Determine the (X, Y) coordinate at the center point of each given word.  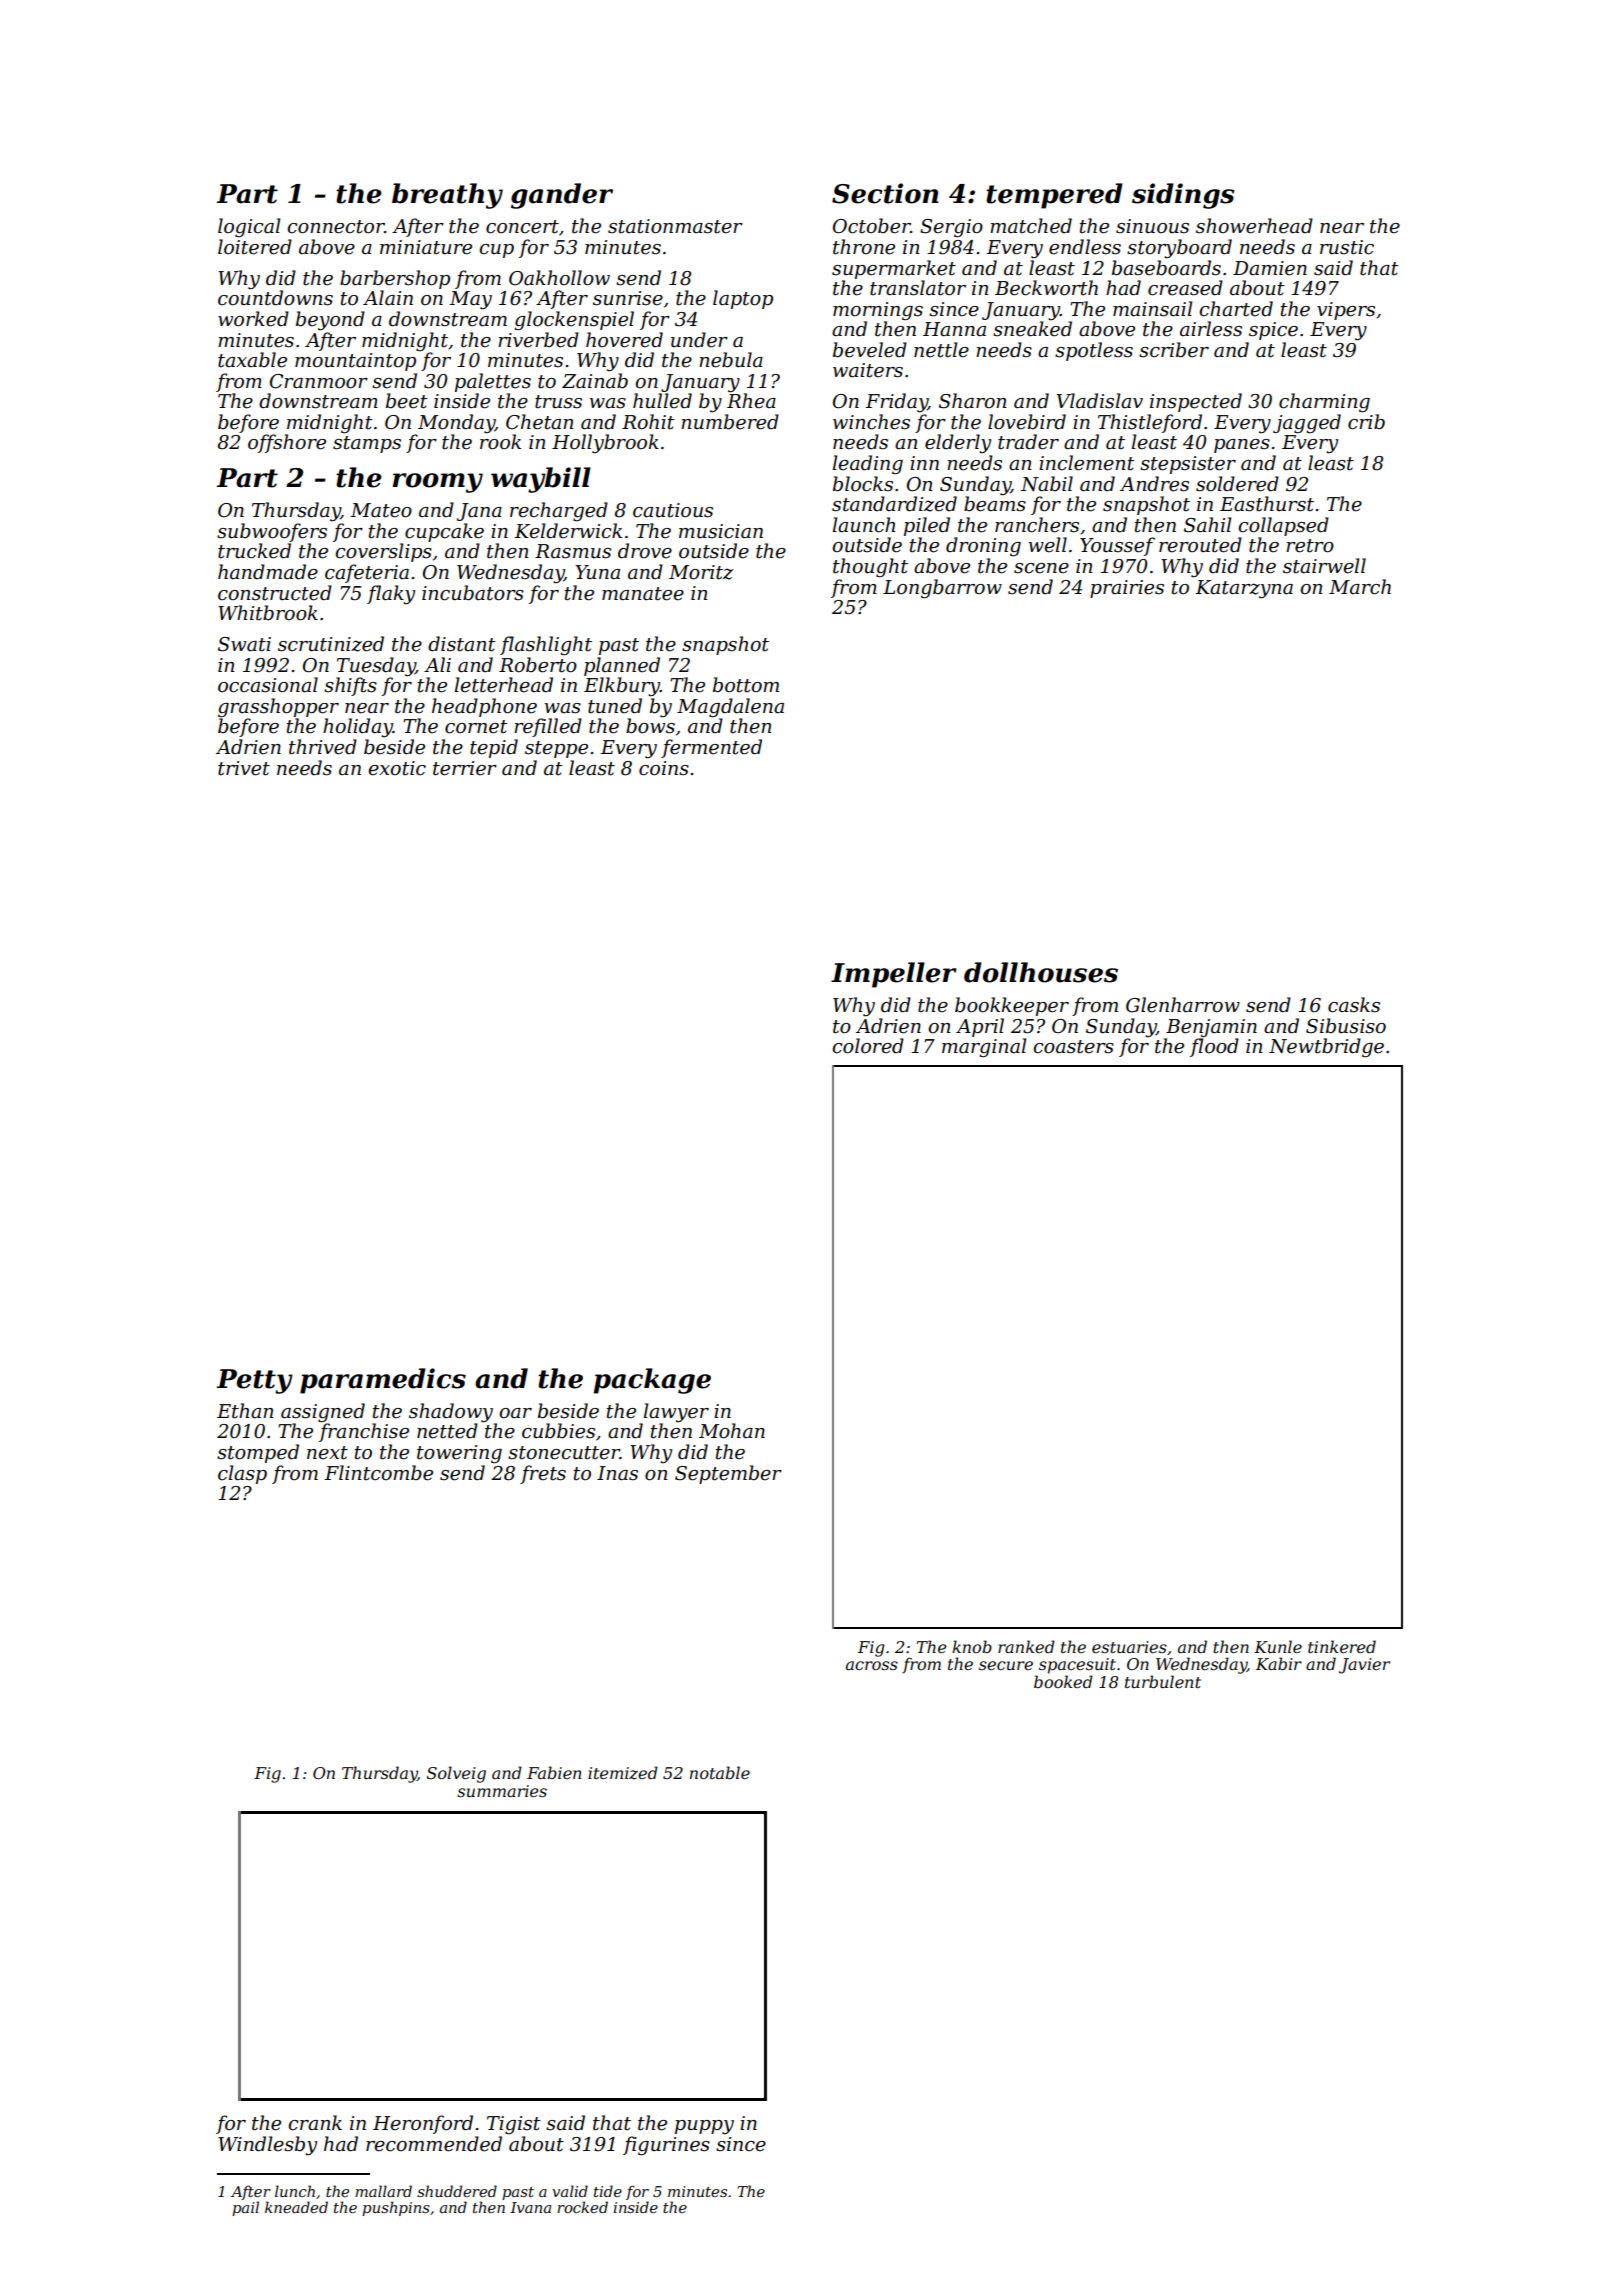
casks (1354, 1005)
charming (1324, 402)
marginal (984, 1047)
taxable (252, 360)
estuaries (1129, 1647)
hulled (662, 401)
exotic (397, 768)
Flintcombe (378, 1473)
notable (720, 1772)
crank (315, 2123)
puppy (704, 2127)
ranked (1026, 1646)
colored (868, 1046)
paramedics (383, 1381)
